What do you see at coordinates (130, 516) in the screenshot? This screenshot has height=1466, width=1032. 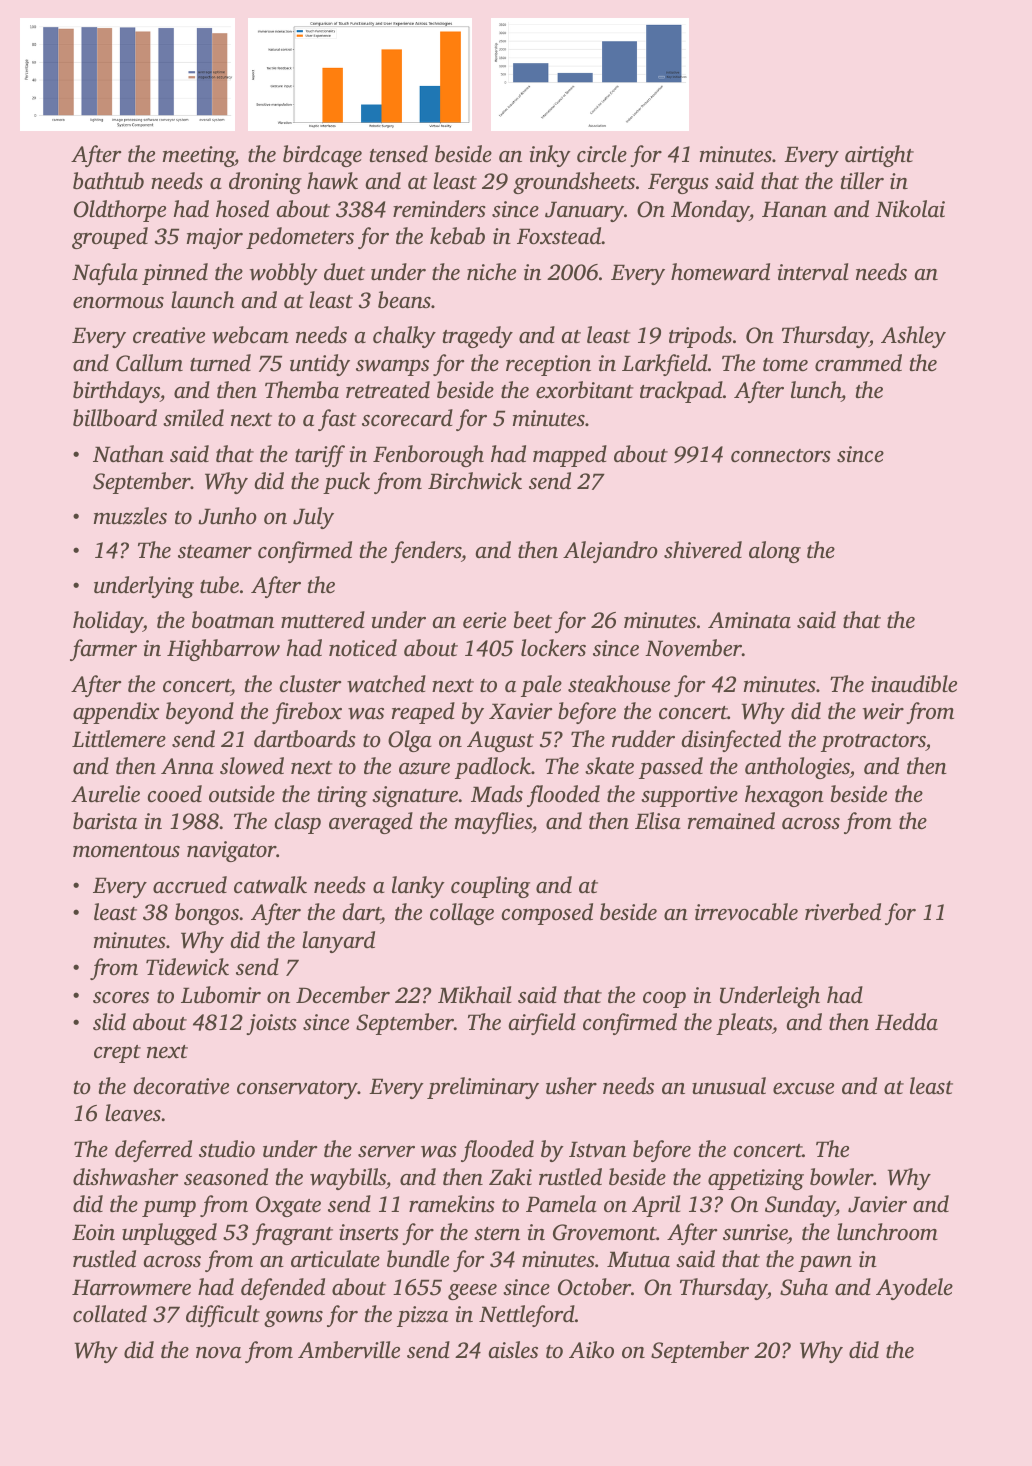 I see `muzzles` at bounding box center [130, 516].
